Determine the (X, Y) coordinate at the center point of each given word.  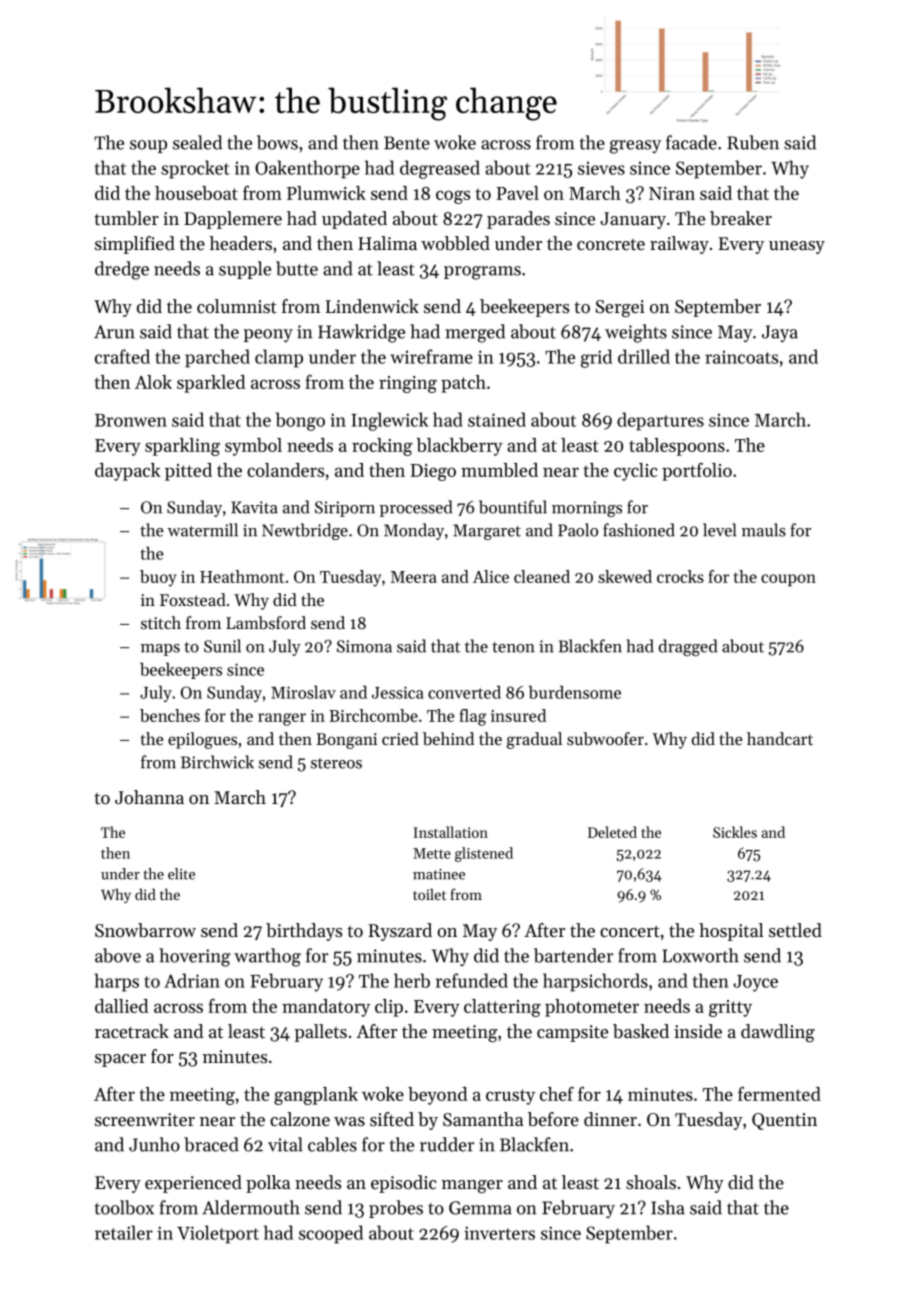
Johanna (149, 797)
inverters (499, 1233)
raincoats (741, 357)
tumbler (126, 218)
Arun (114, 332)
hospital (731, 932)
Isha (668, 1207)
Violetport (218, 1234)
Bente (407, 143)
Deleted (612, 832)
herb (412, 980)
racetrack (132, 1031)
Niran (672, 193)
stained (497, 419)
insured (518, 715)
